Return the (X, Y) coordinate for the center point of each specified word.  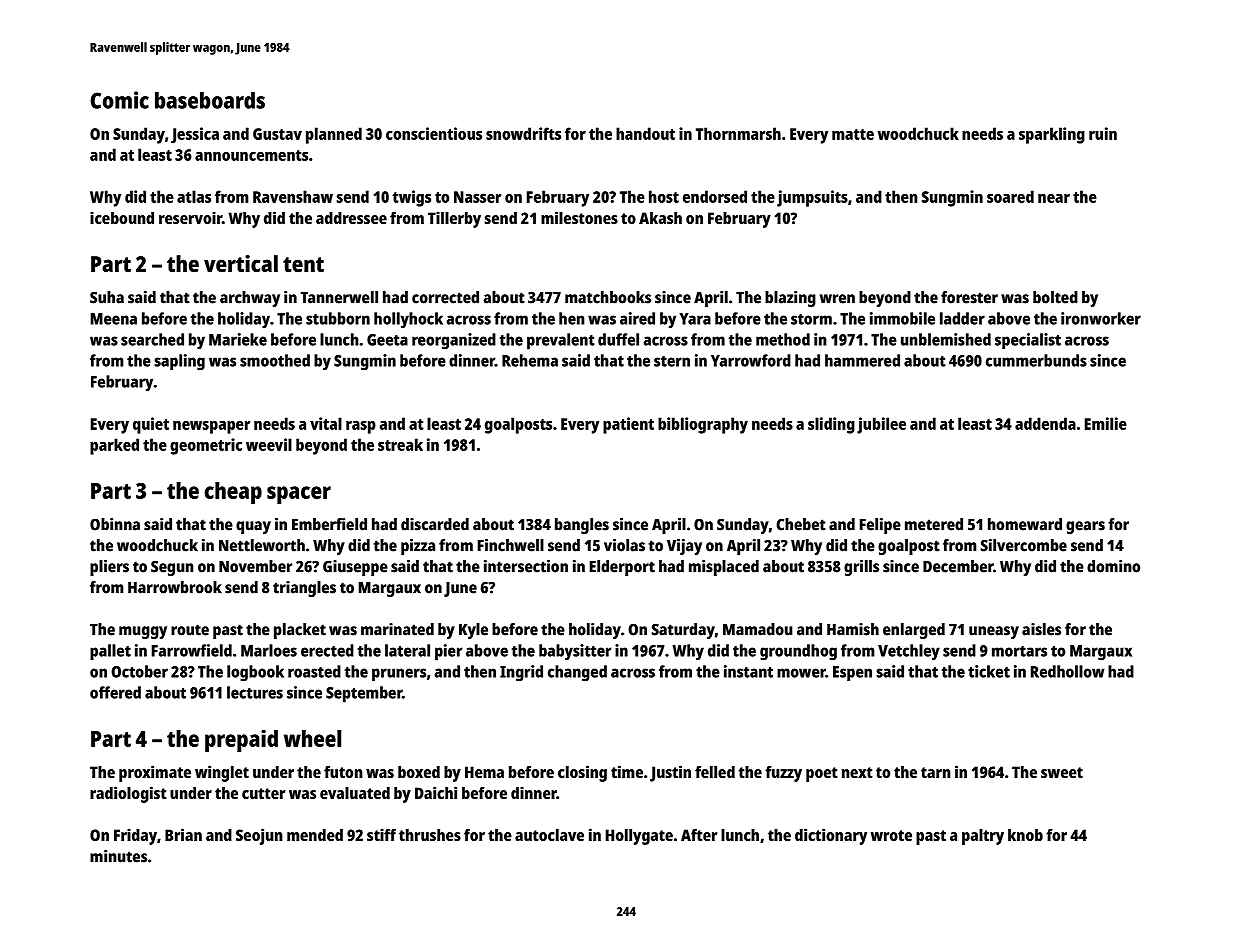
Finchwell (511, 545)
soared (1010, 196)
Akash (660, 218)
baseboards (210, 100)
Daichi (436, 792)
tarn (936, 772)
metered (934, 524)
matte (853, 134)
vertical (241, 263)
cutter (263, 793)
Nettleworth (262, 545)
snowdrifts (523, 133)
